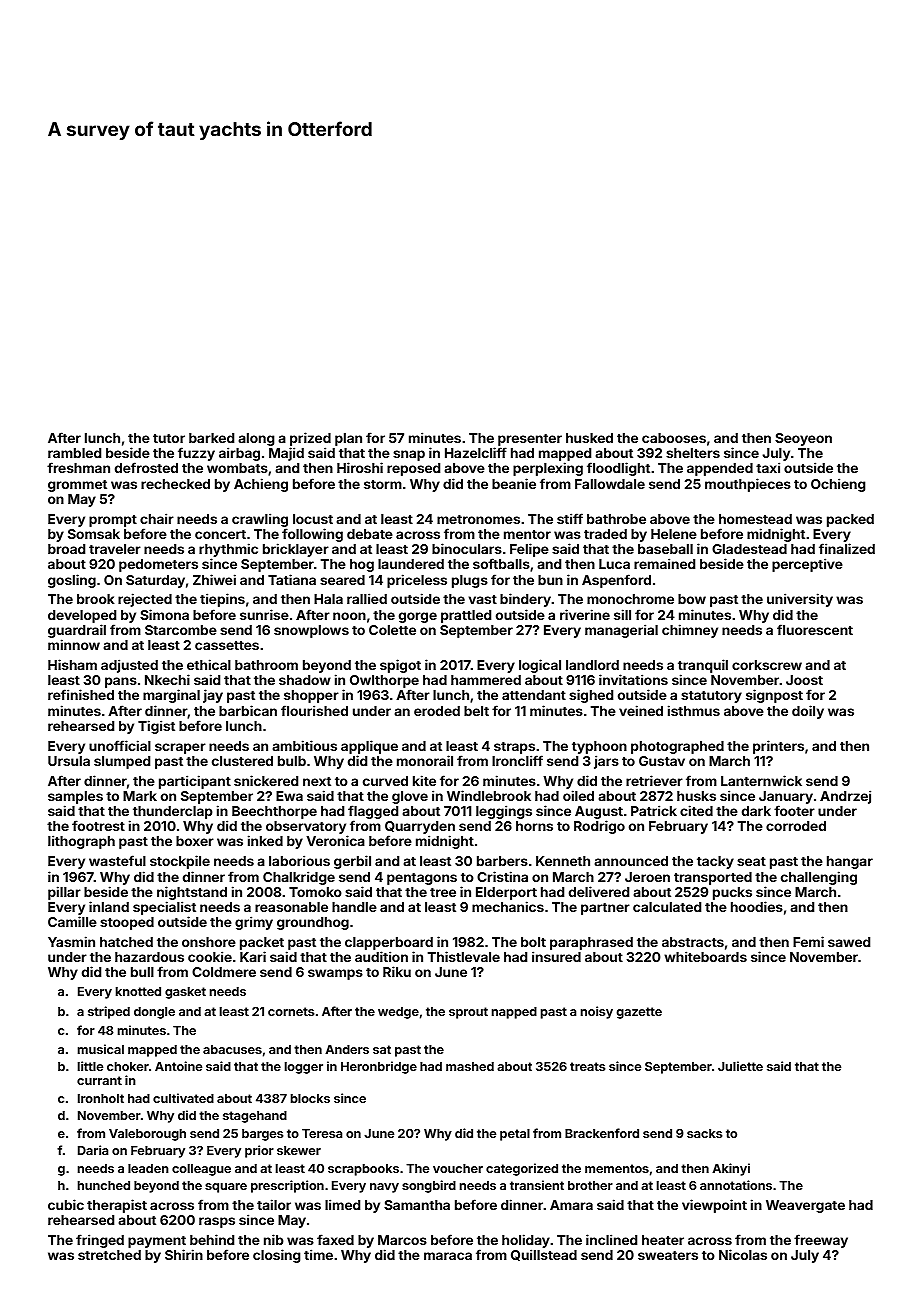 This screenshot has width=924, height=1308. What do you see at coordinates (530, 440) in the screenshot?
I see `presenter` at bounding box center [530, 440].
